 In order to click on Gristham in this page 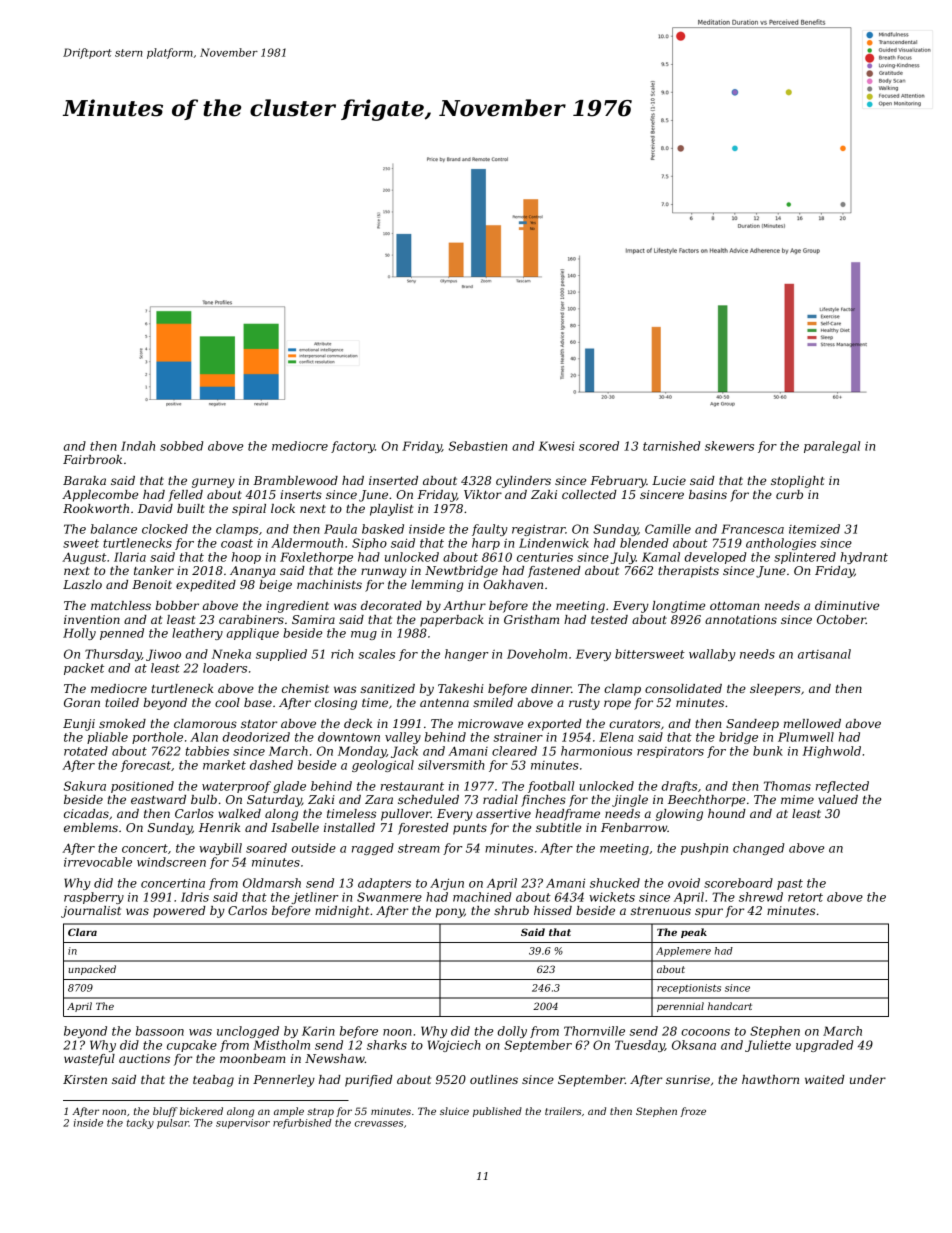, I will do `click(531, 619)`.
